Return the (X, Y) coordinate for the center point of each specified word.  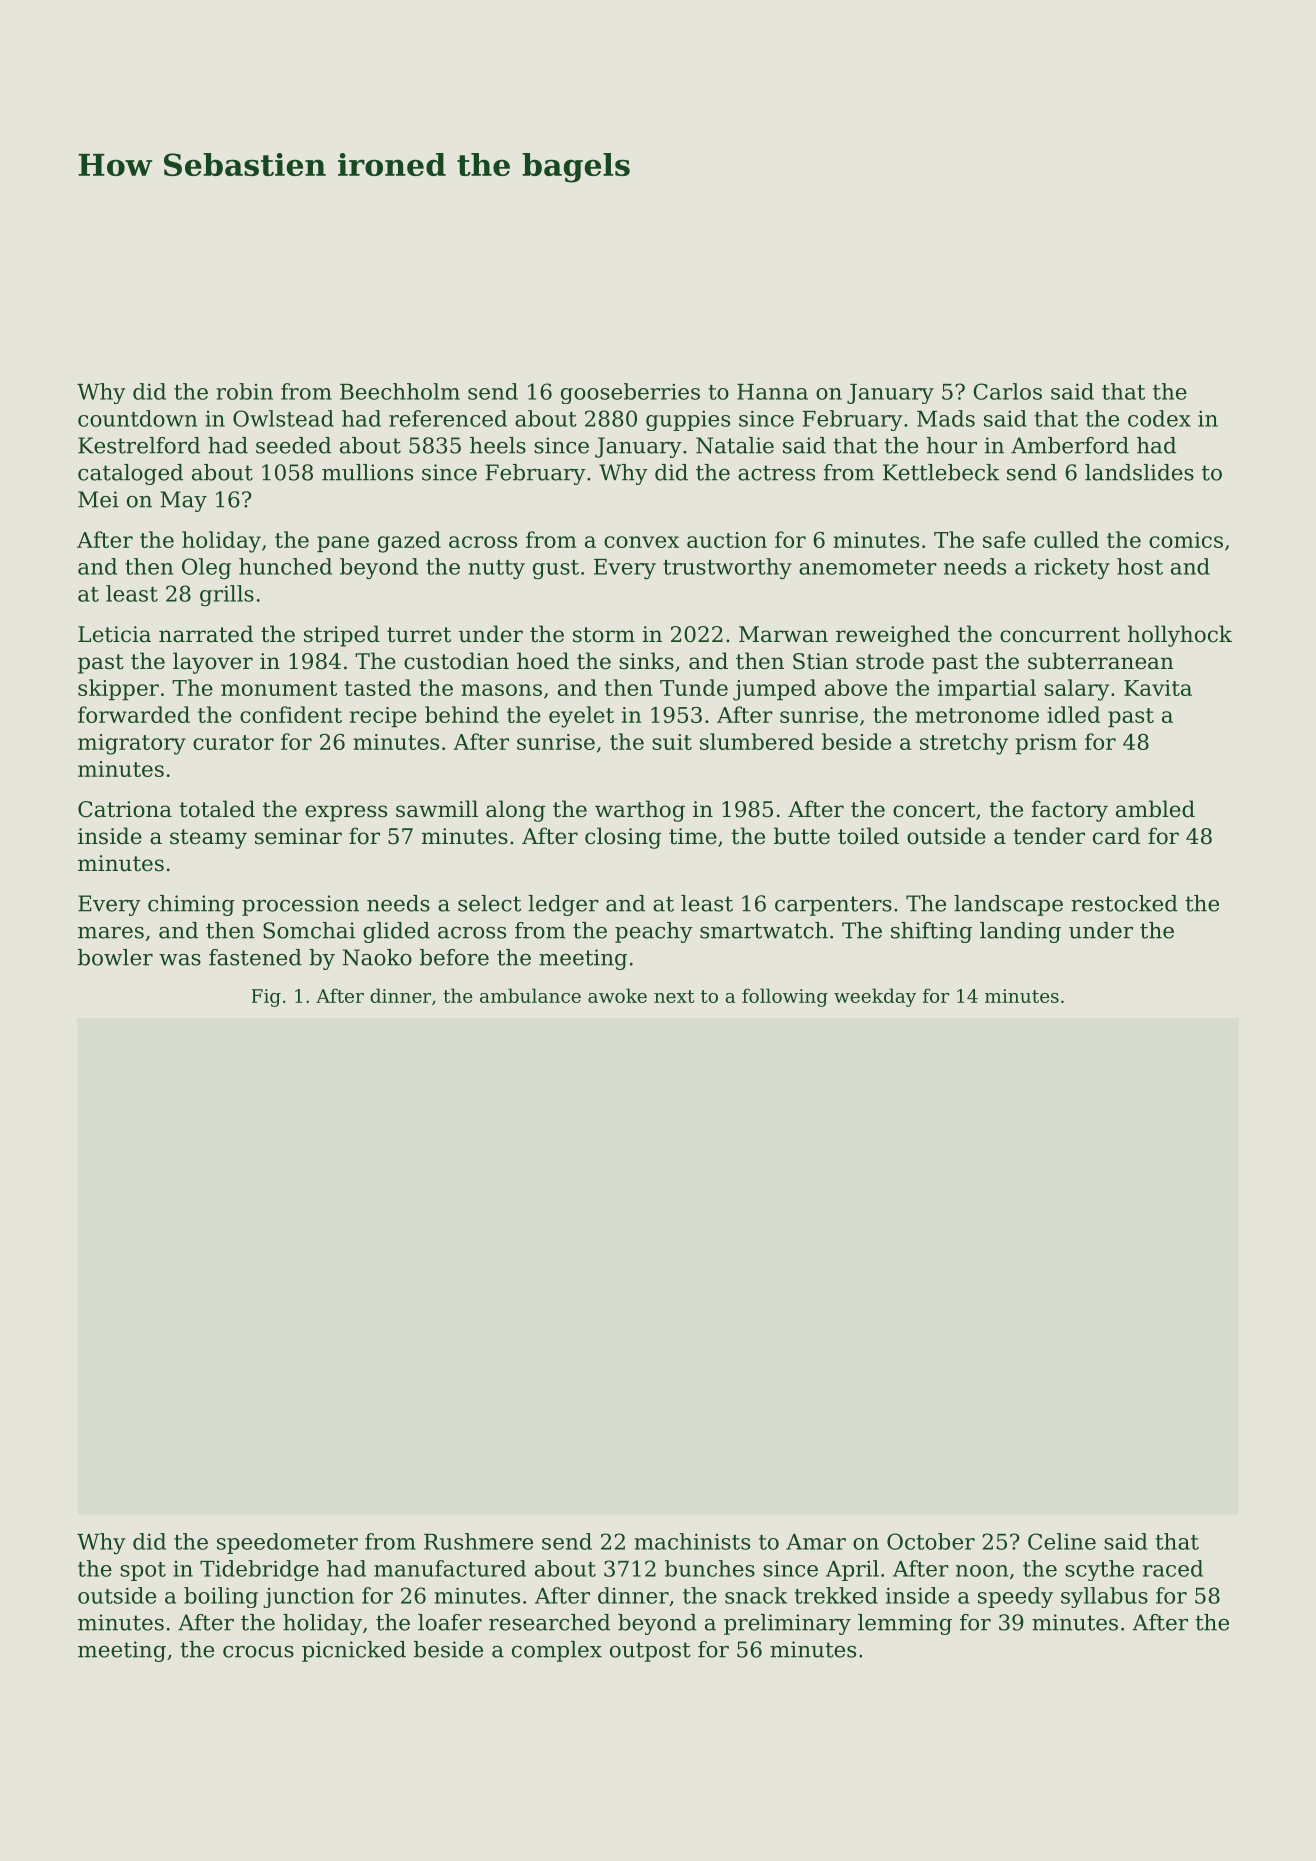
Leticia (114, 634)
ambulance (530, 995)
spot (143, 1571)
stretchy (964, 744)
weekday (875, 997)
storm (604, 635)
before (454, 957)
